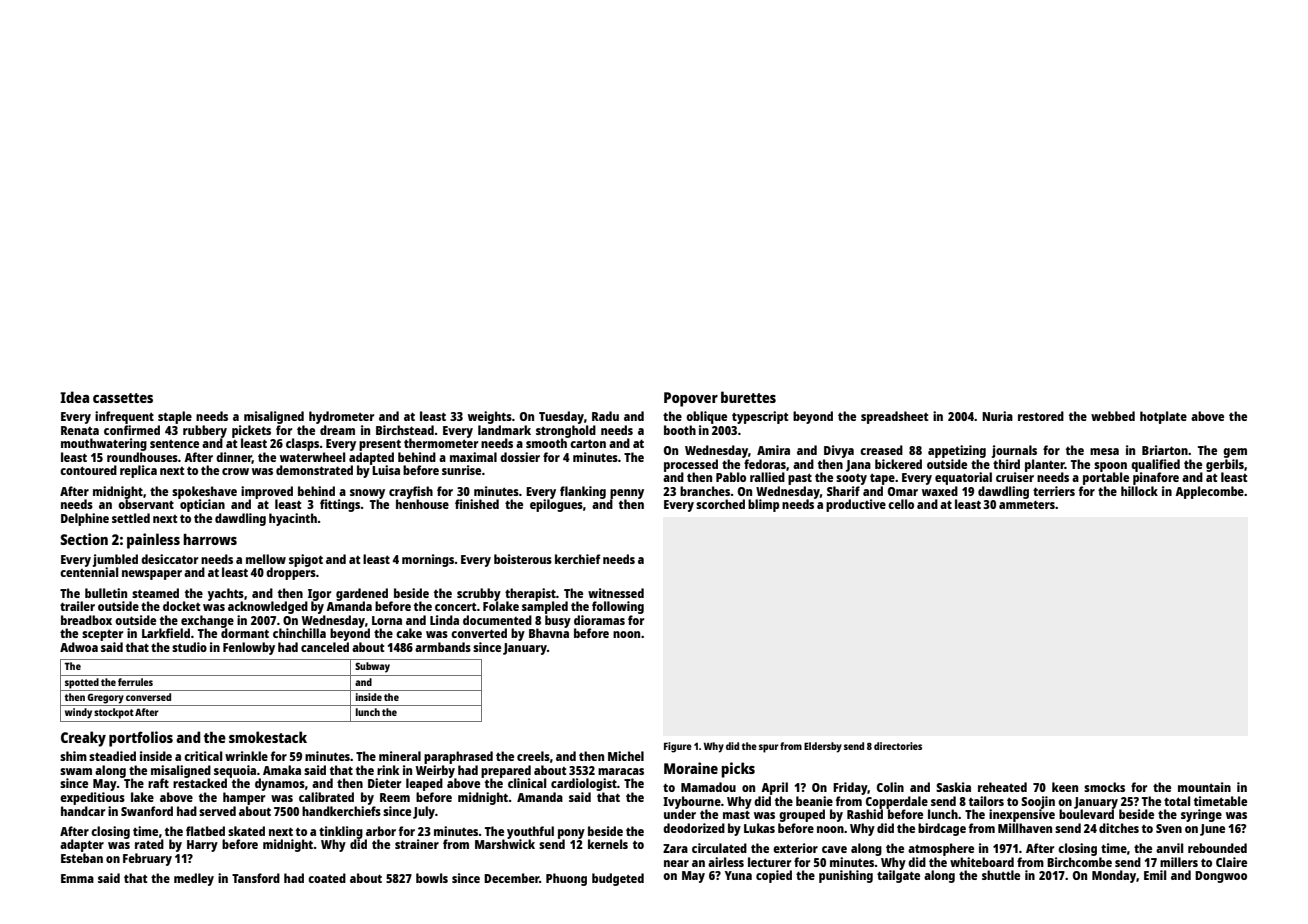 Image resolution: width=1308 pixels, height=924 pixels. I want to click on Phuong, so click(566, 879).
